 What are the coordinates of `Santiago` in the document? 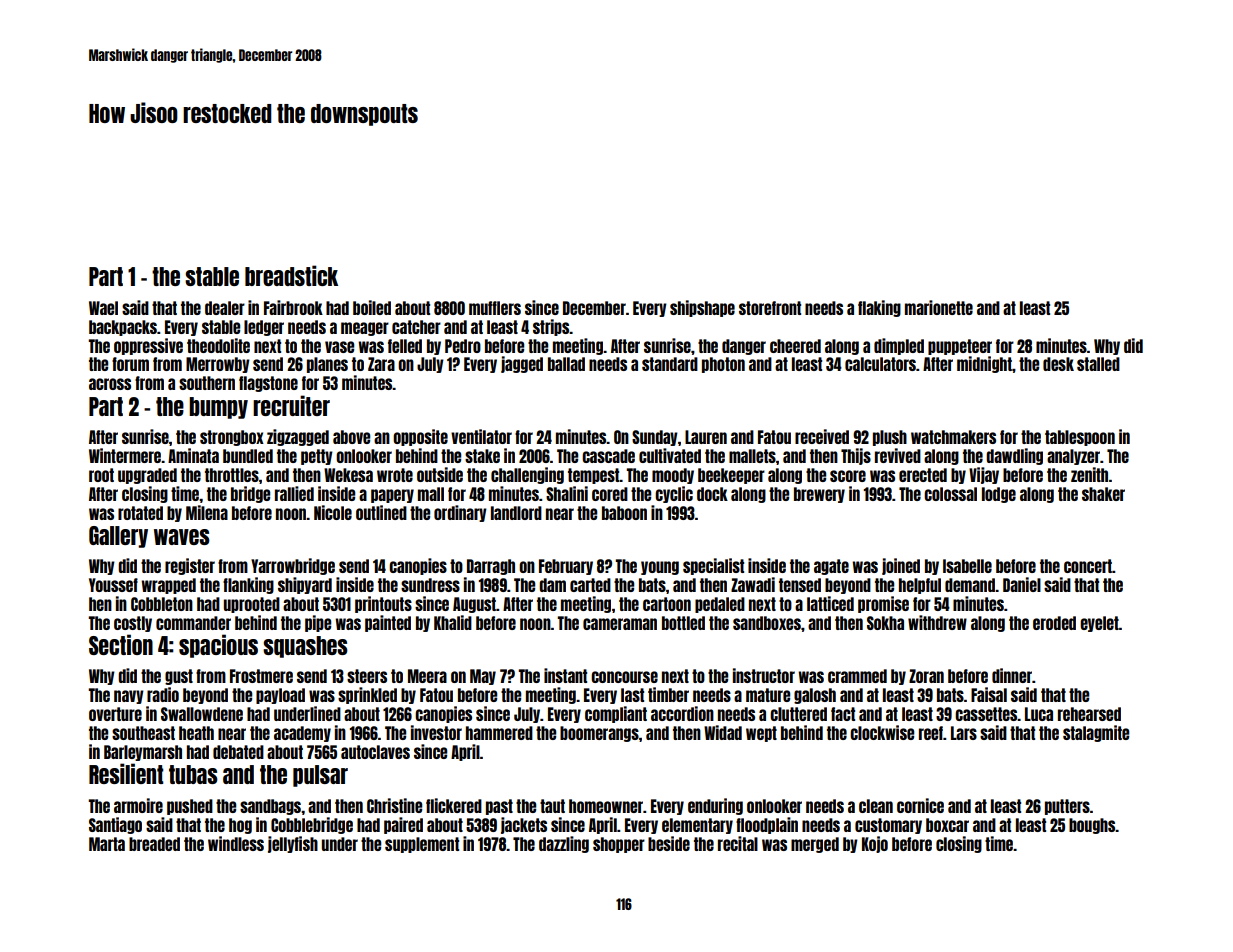 It's located at (115, 825).
